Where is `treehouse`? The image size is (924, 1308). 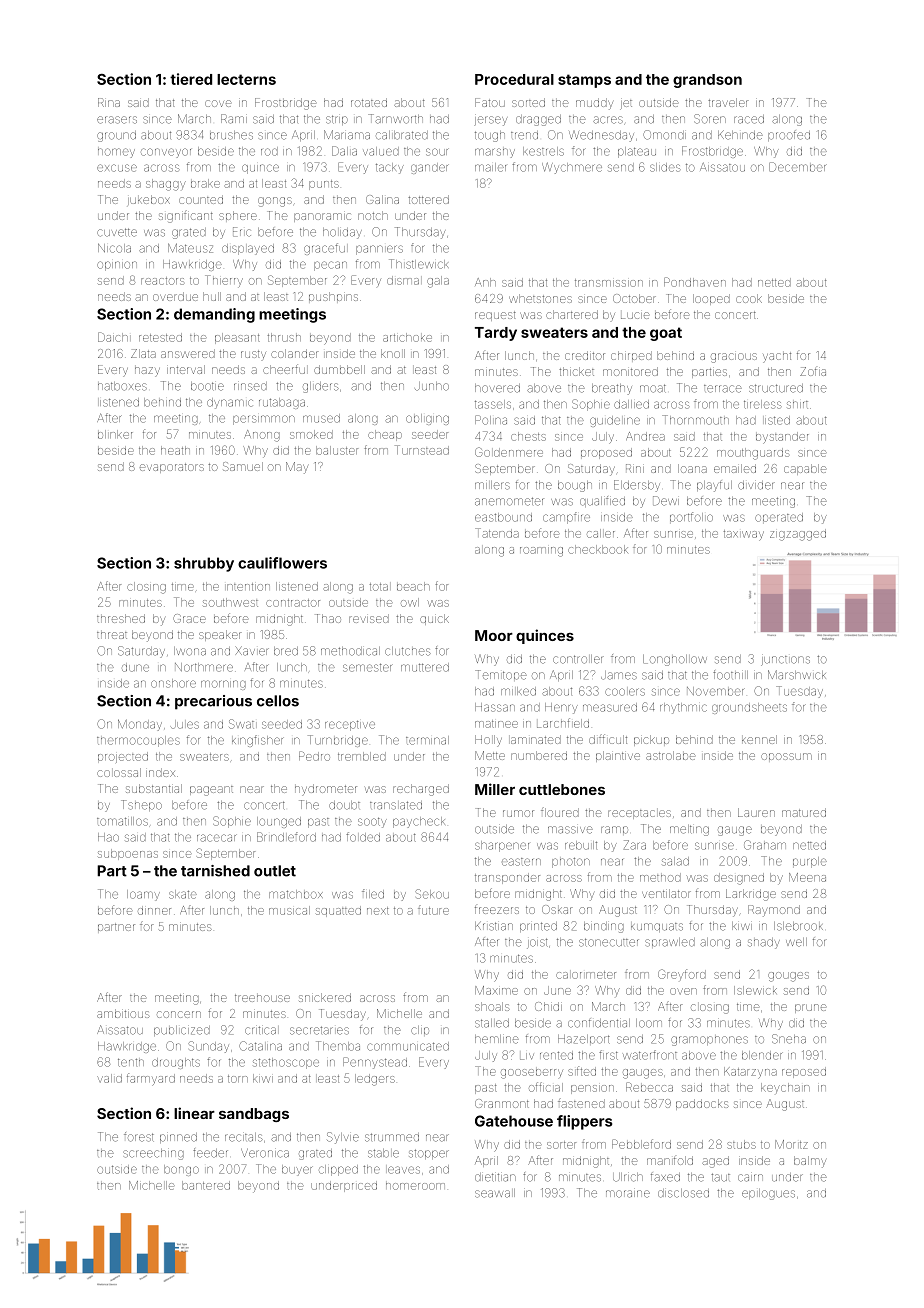 treehouse is located at coordinates (262, 998).
